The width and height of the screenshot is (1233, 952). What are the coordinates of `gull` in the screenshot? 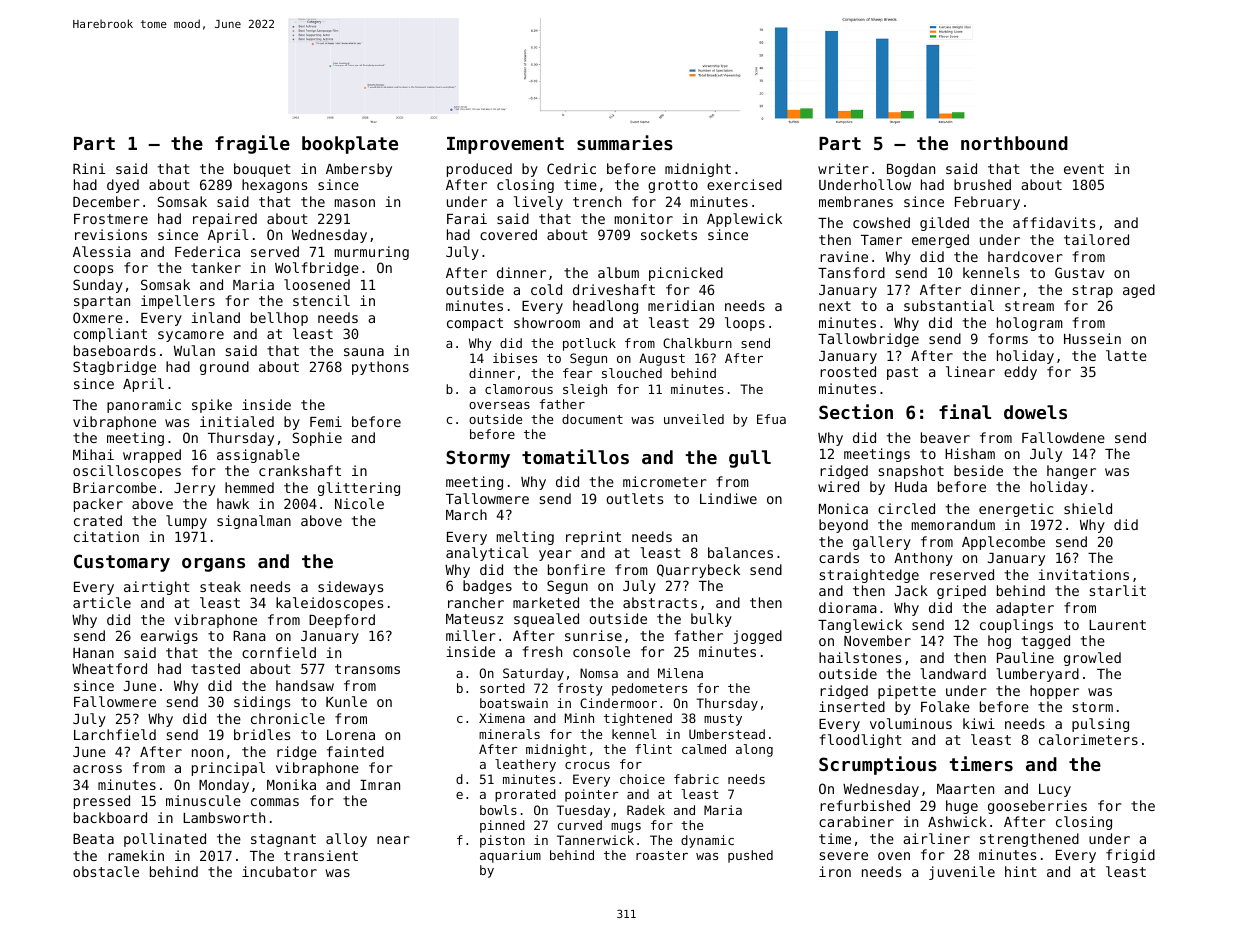 It's located at (750, 459).
